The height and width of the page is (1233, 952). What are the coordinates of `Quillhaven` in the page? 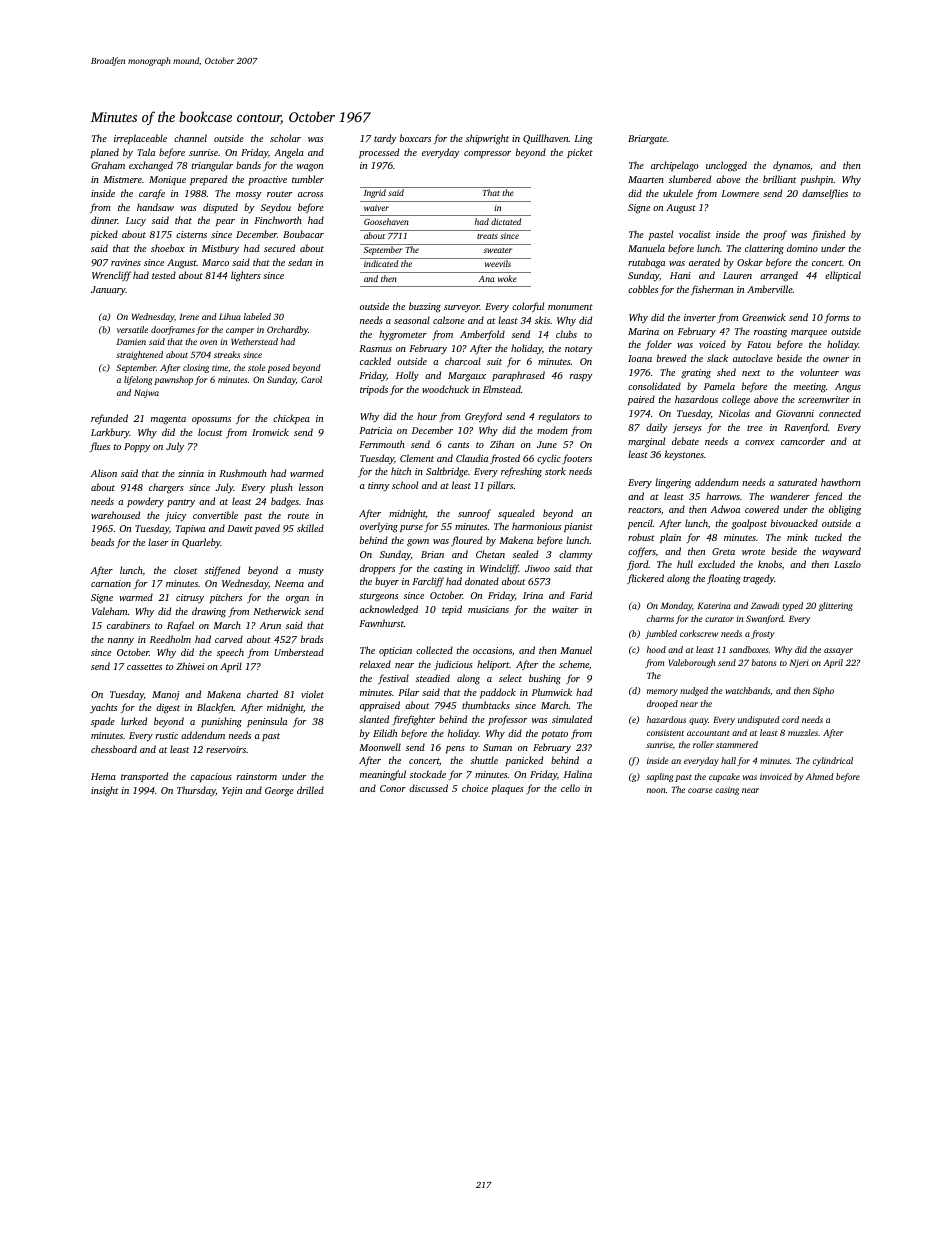 It's located at (546, 139).
